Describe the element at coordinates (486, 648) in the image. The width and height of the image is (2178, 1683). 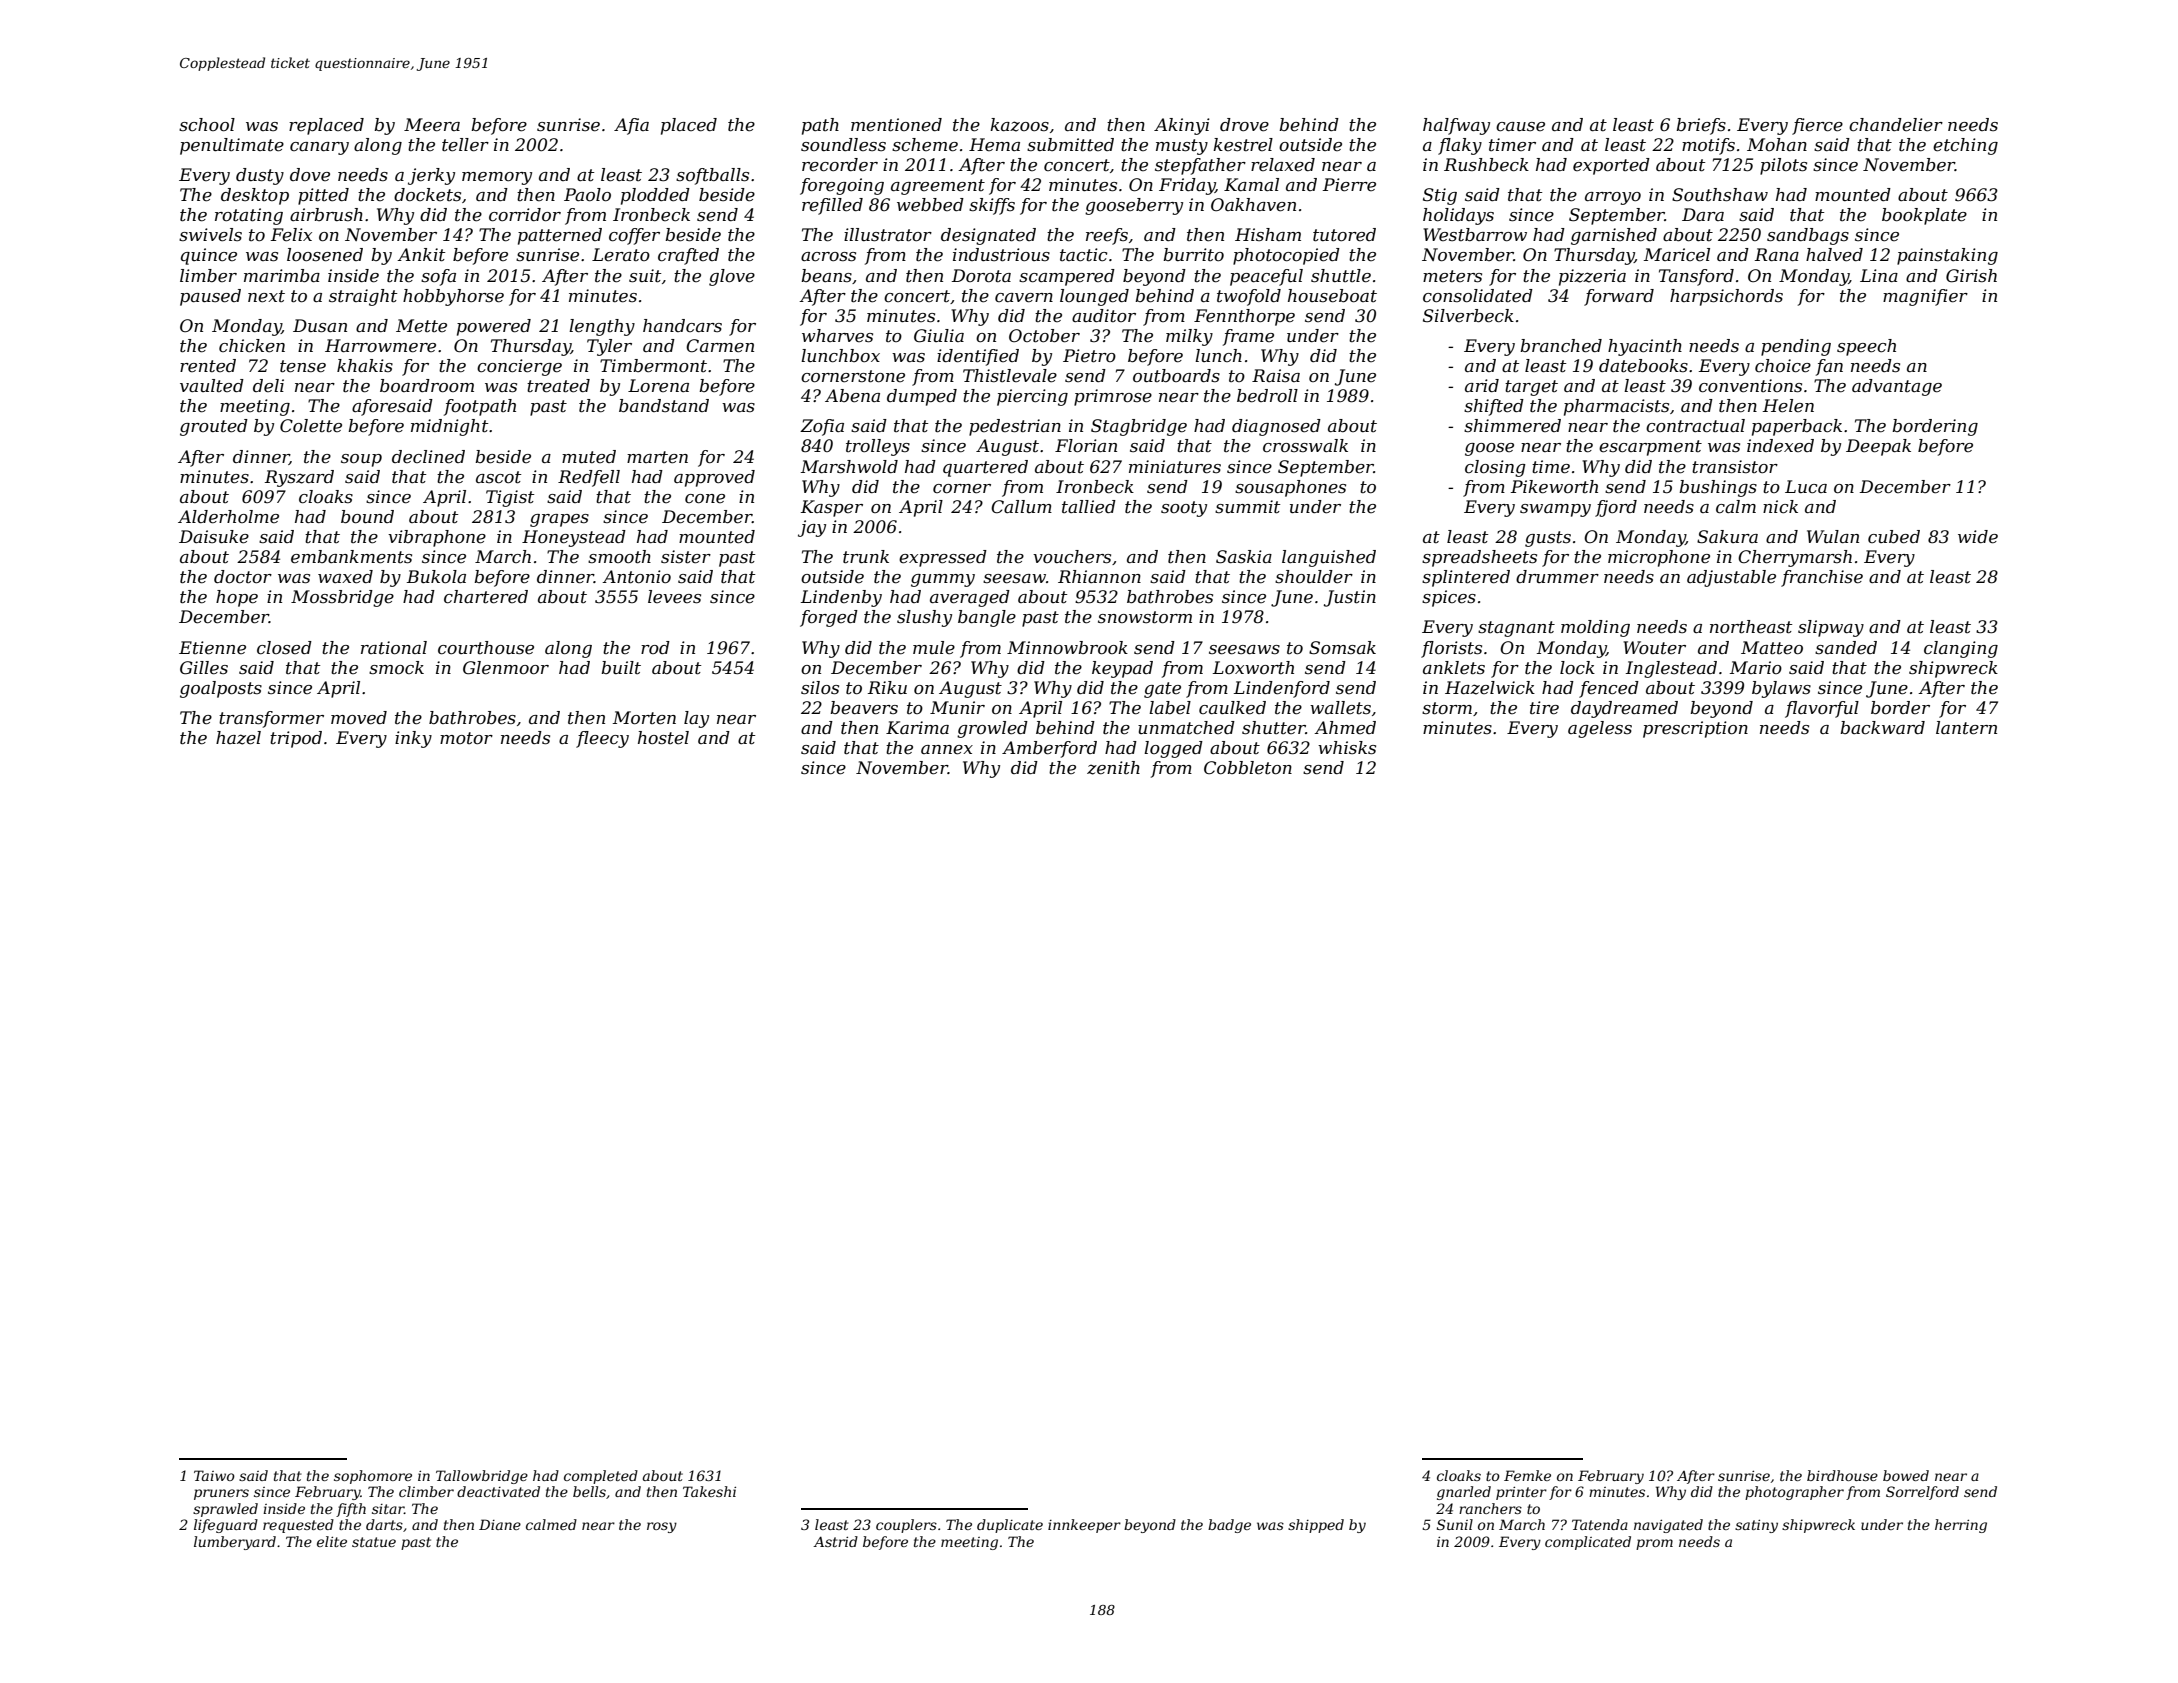
I see `courthouse` at that location.
